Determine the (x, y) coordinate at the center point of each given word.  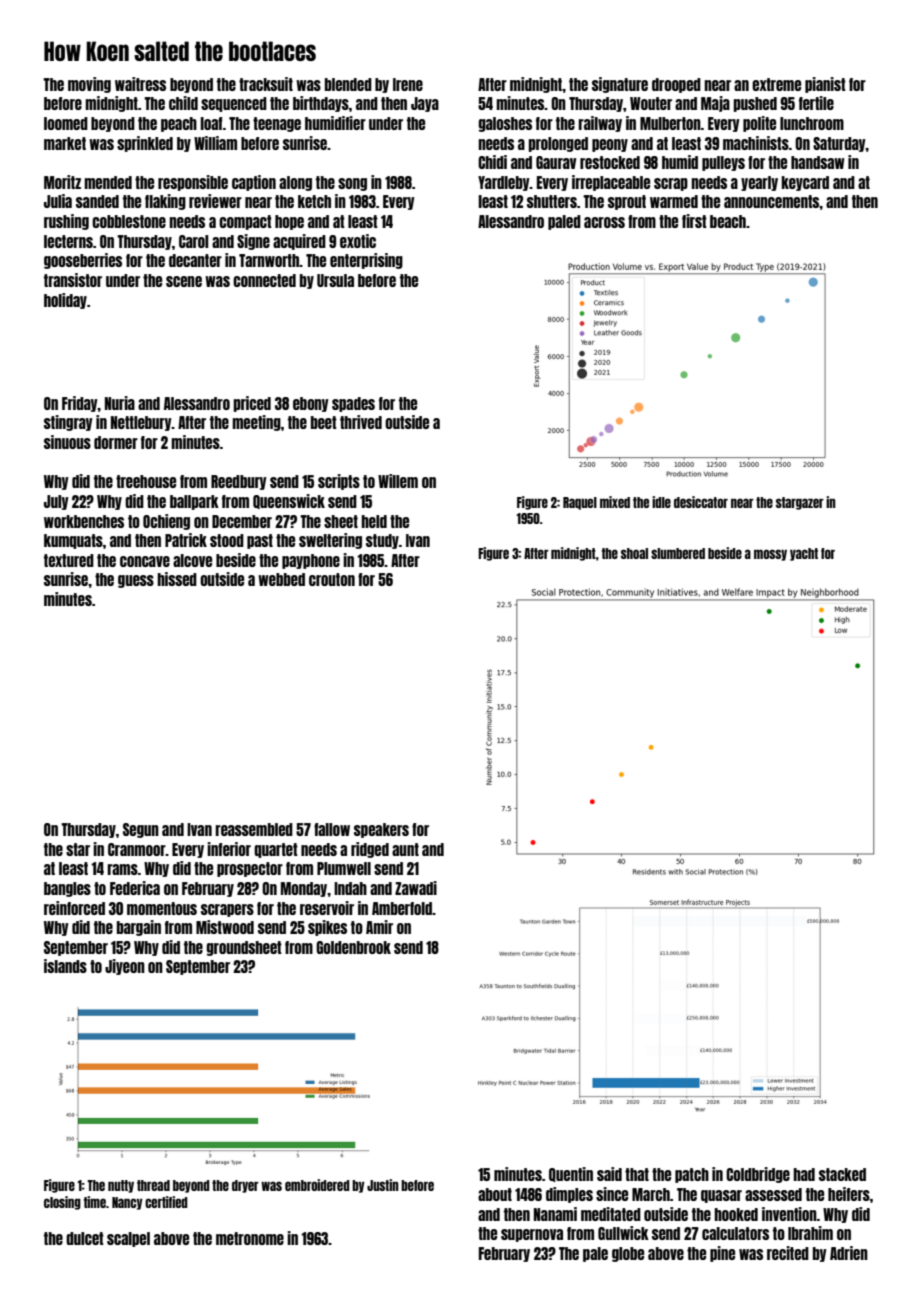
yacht (804, 554)
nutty (121, 1186)
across (604, 222)
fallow (332, 829)
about (495, 1194)
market (65, 143)
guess (136, 581)
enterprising (366, 261)
